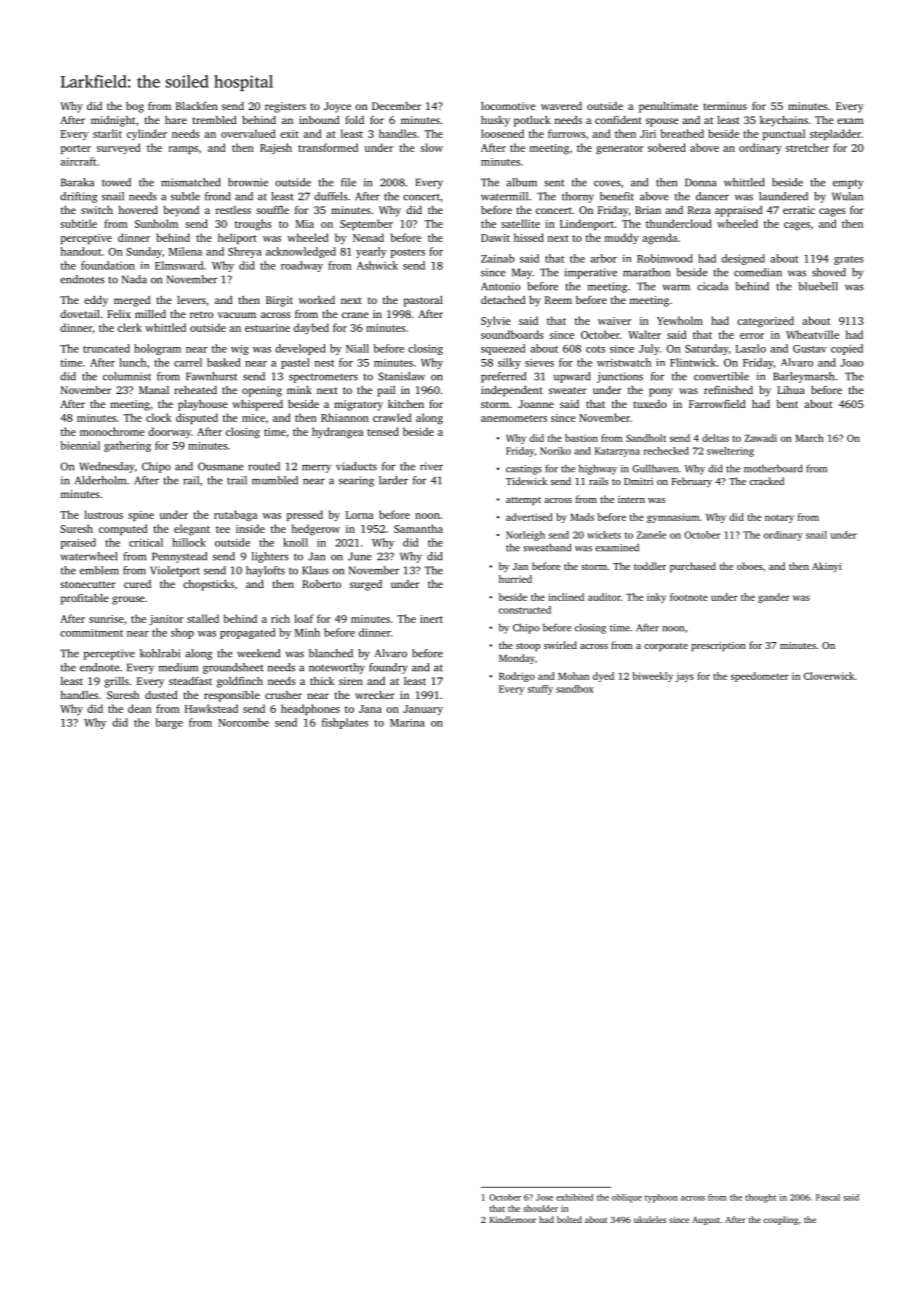 This screenshot has height=1308, width=924. What do you see at coordinates (80, 445) in the screenshot?
I see `biennial` at bounding box center [80, 445].
